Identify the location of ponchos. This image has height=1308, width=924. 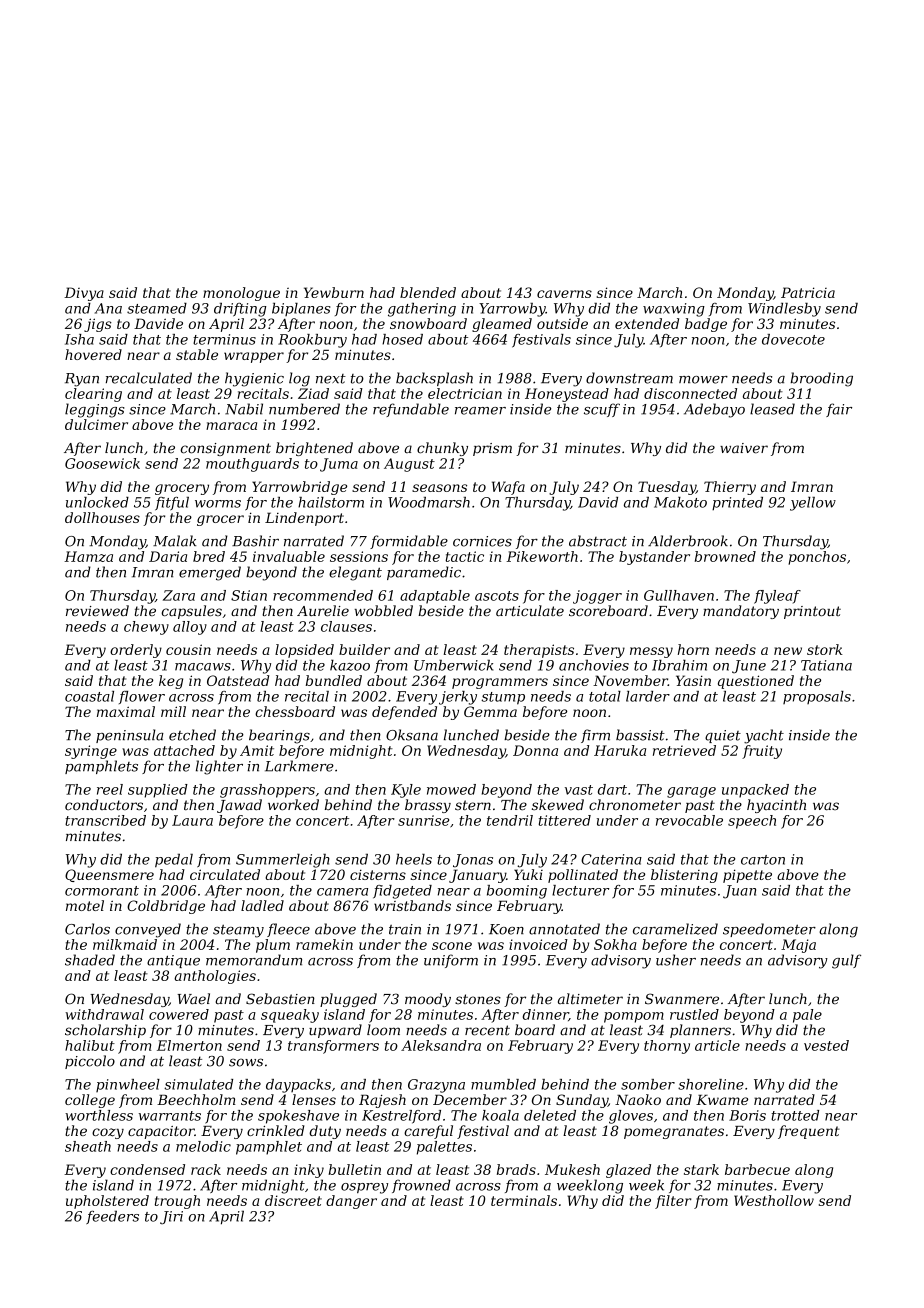
(817, 558).
